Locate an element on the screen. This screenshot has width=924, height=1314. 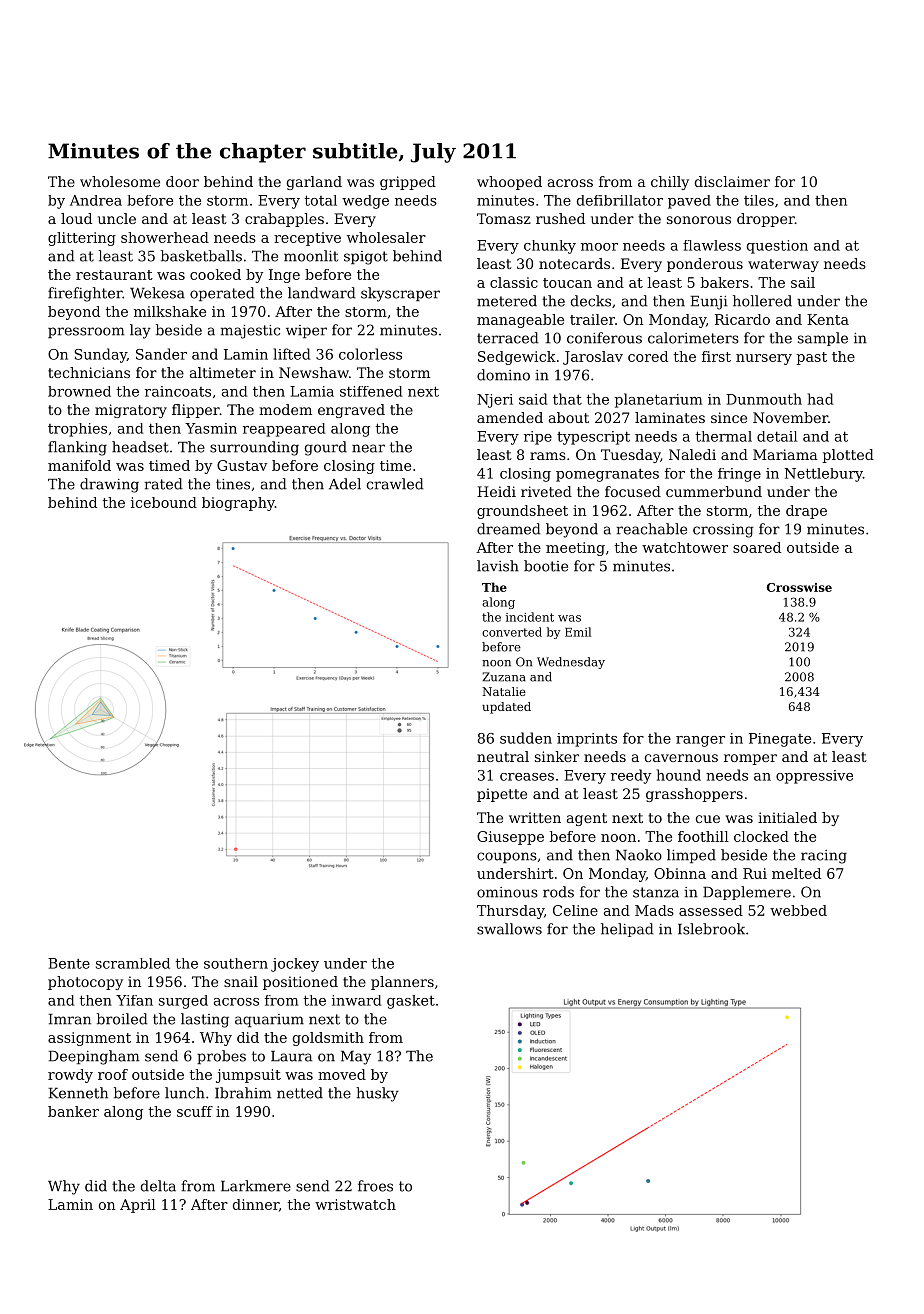
initialed is located at coordinates (787, 817).
